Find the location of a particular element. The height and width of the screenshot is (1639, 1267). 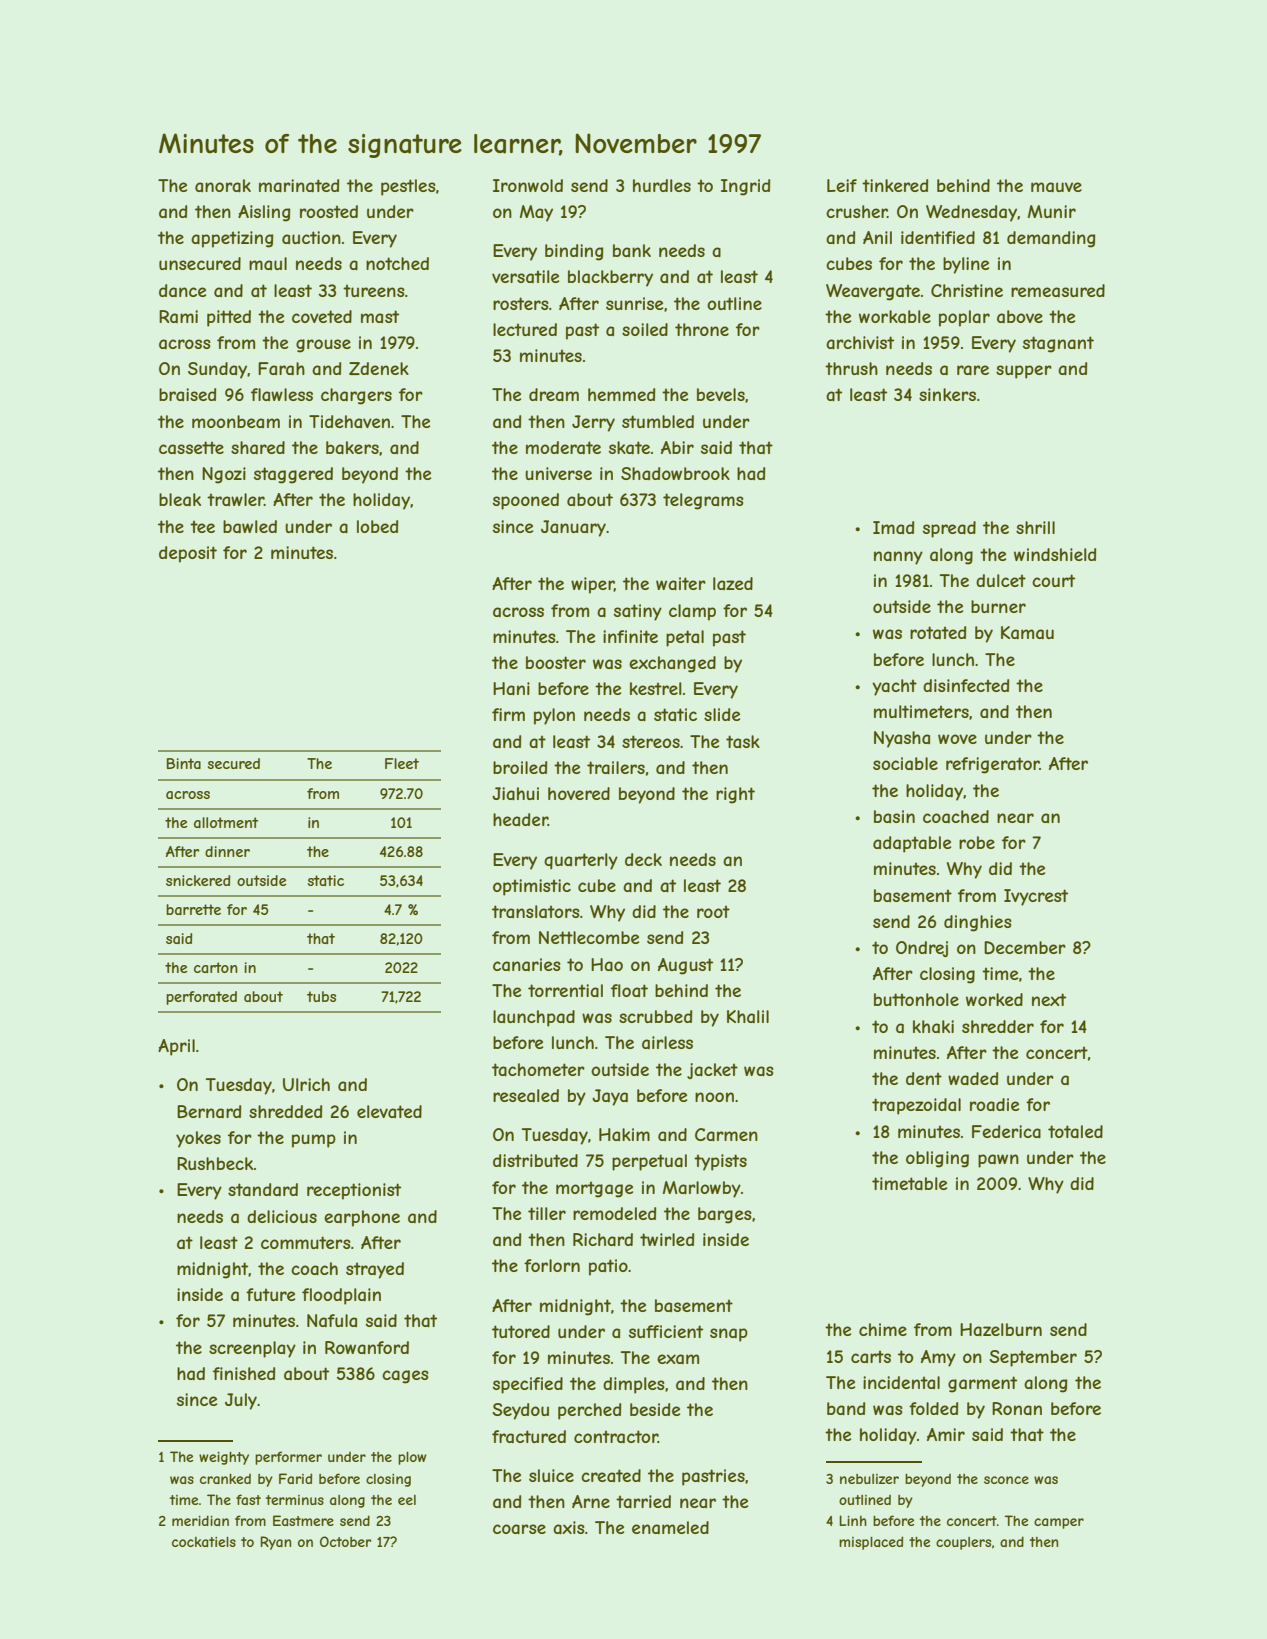

performer is located at coordinates (288, 1458).
